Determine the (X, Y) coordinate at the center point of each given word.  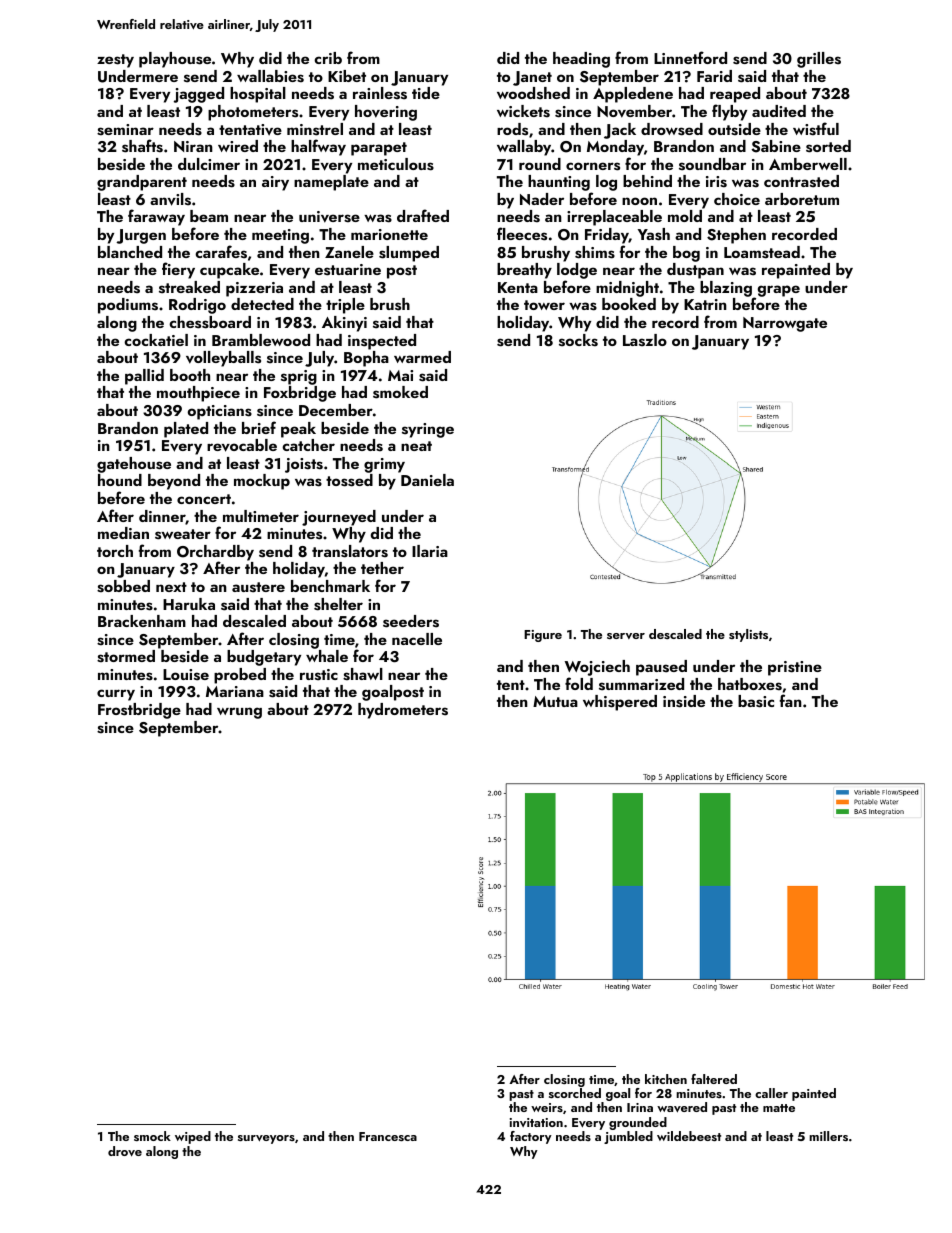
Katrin (705, 304)
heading (581, 60)
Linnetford (690, 57)
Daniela (427, 480)
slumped (409, 254)
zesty (115, 61)
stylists (748, 635)
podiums (128, 306)
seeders (411, 621)
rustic (319, 675)
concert (204, 499)
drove (125, 1151)
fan (791, 700)
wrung (239, 713)
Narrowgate (785, 324)
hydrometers (403, 711)
